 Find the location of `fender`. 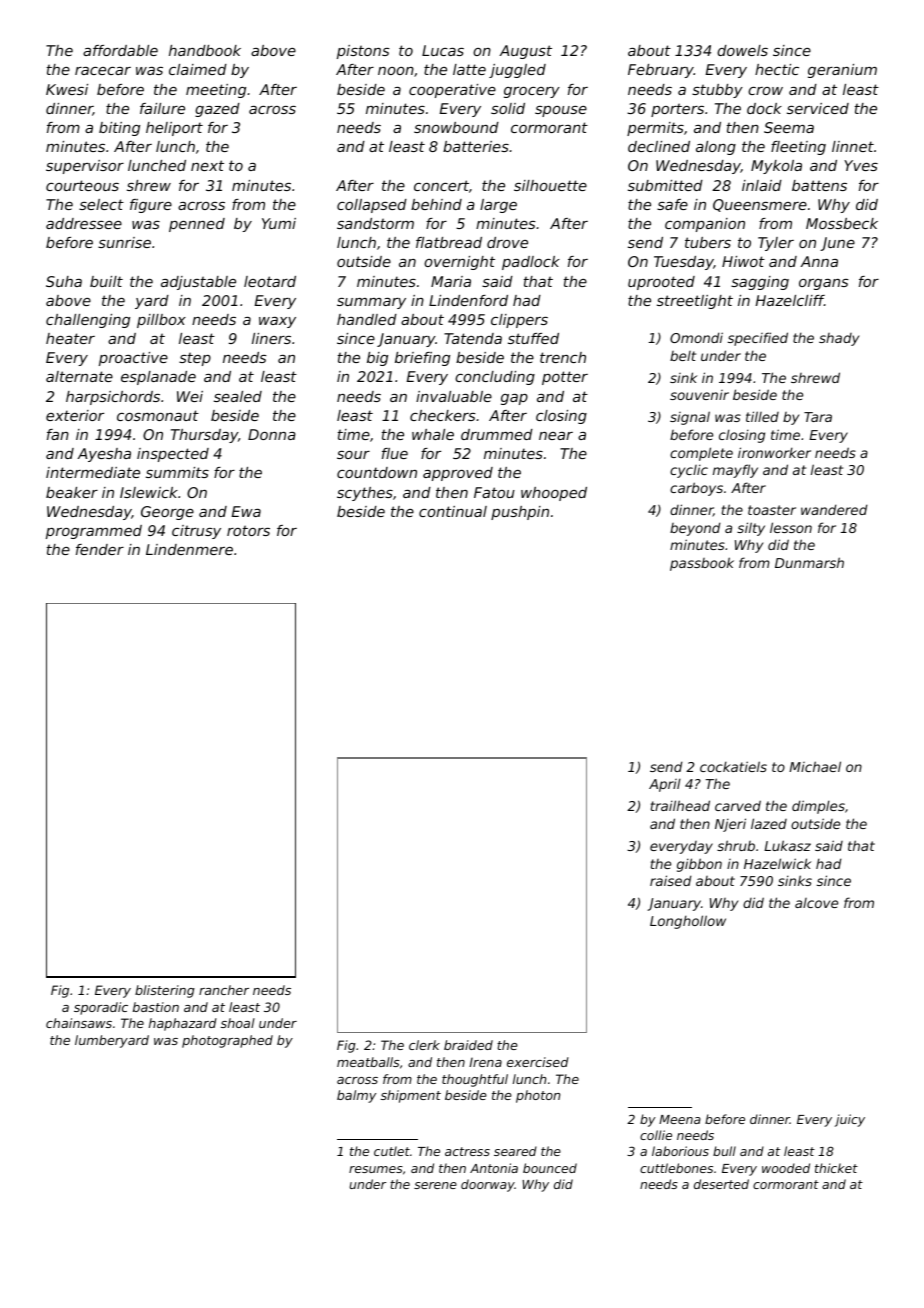

fender is located at coordinates (100, 549).
